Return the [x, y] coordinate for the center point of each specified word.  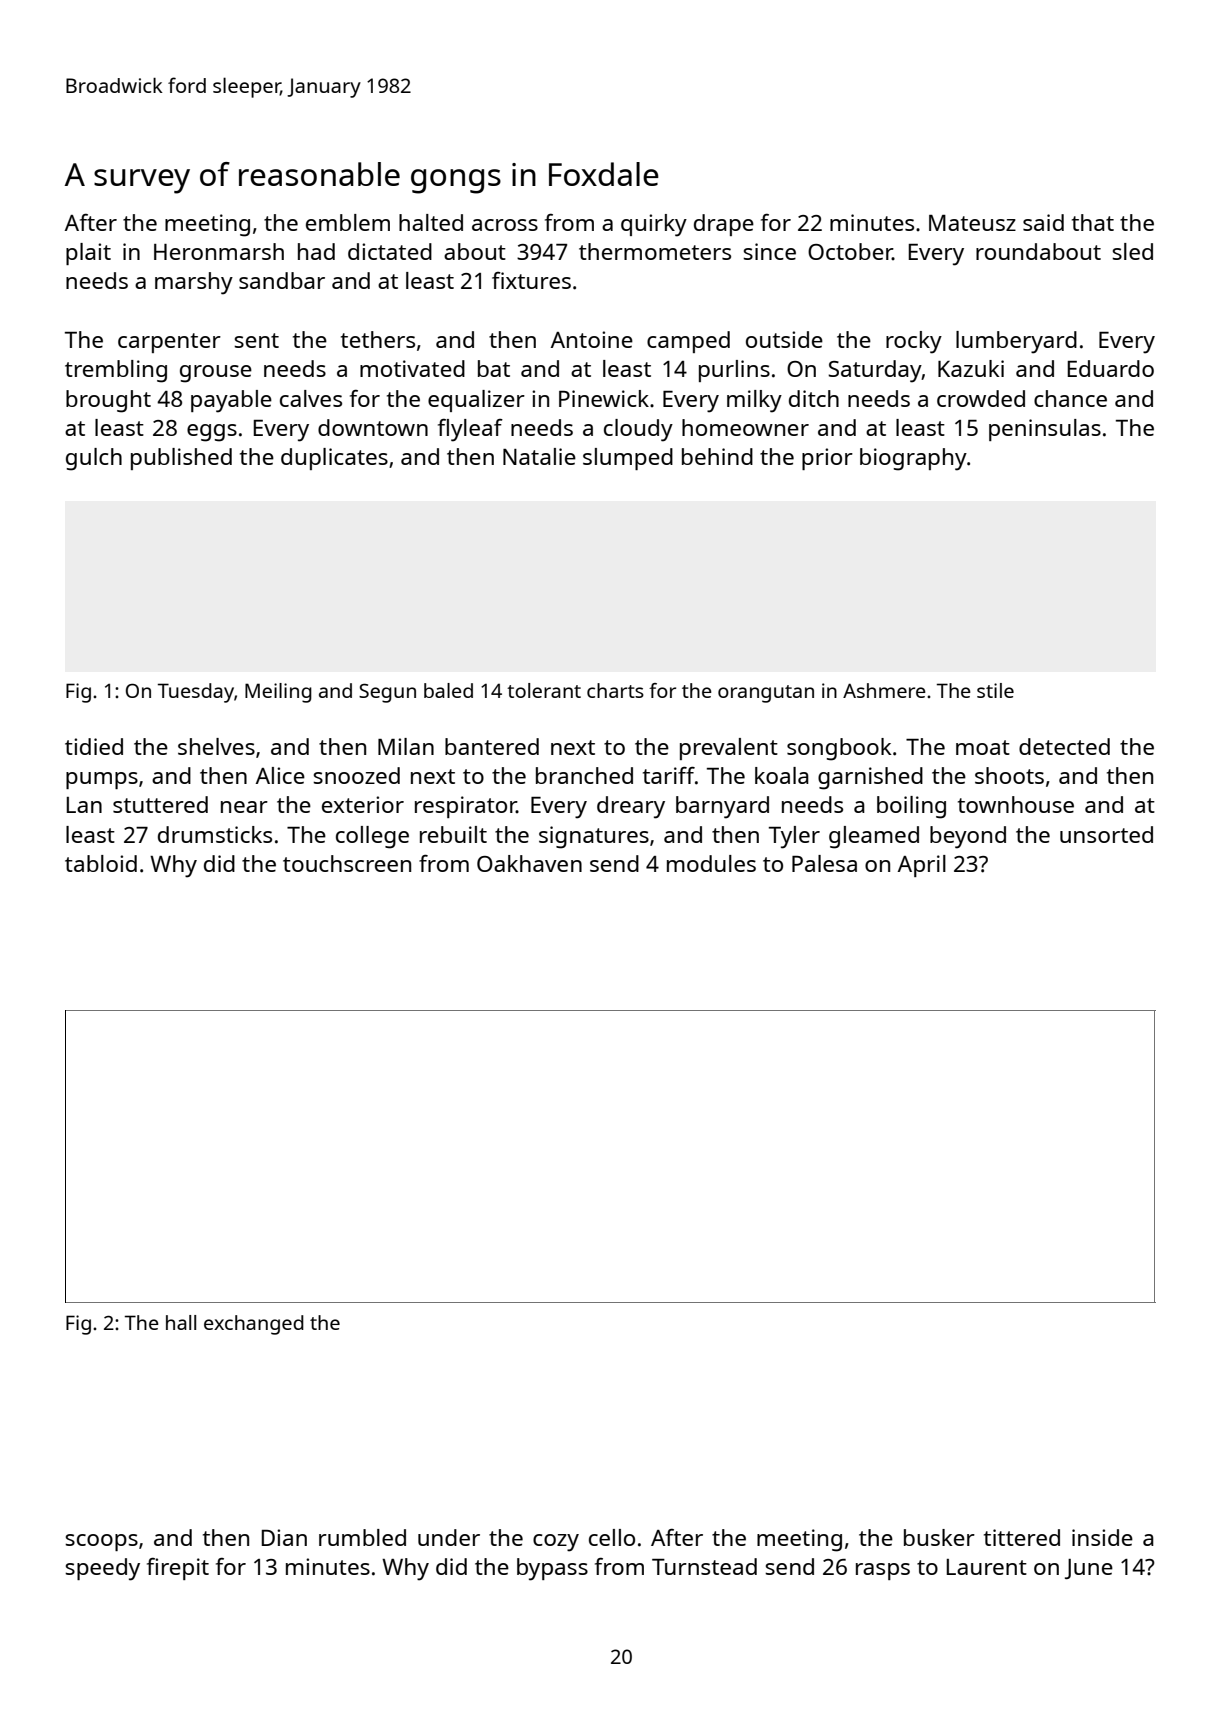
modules [711, 863]
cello [612, 1537]
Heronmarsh [219, 251]
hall [181, 1322]
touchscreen [347, 863]
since [769, 251]
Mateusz [972, 223]
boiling [911, 807]
